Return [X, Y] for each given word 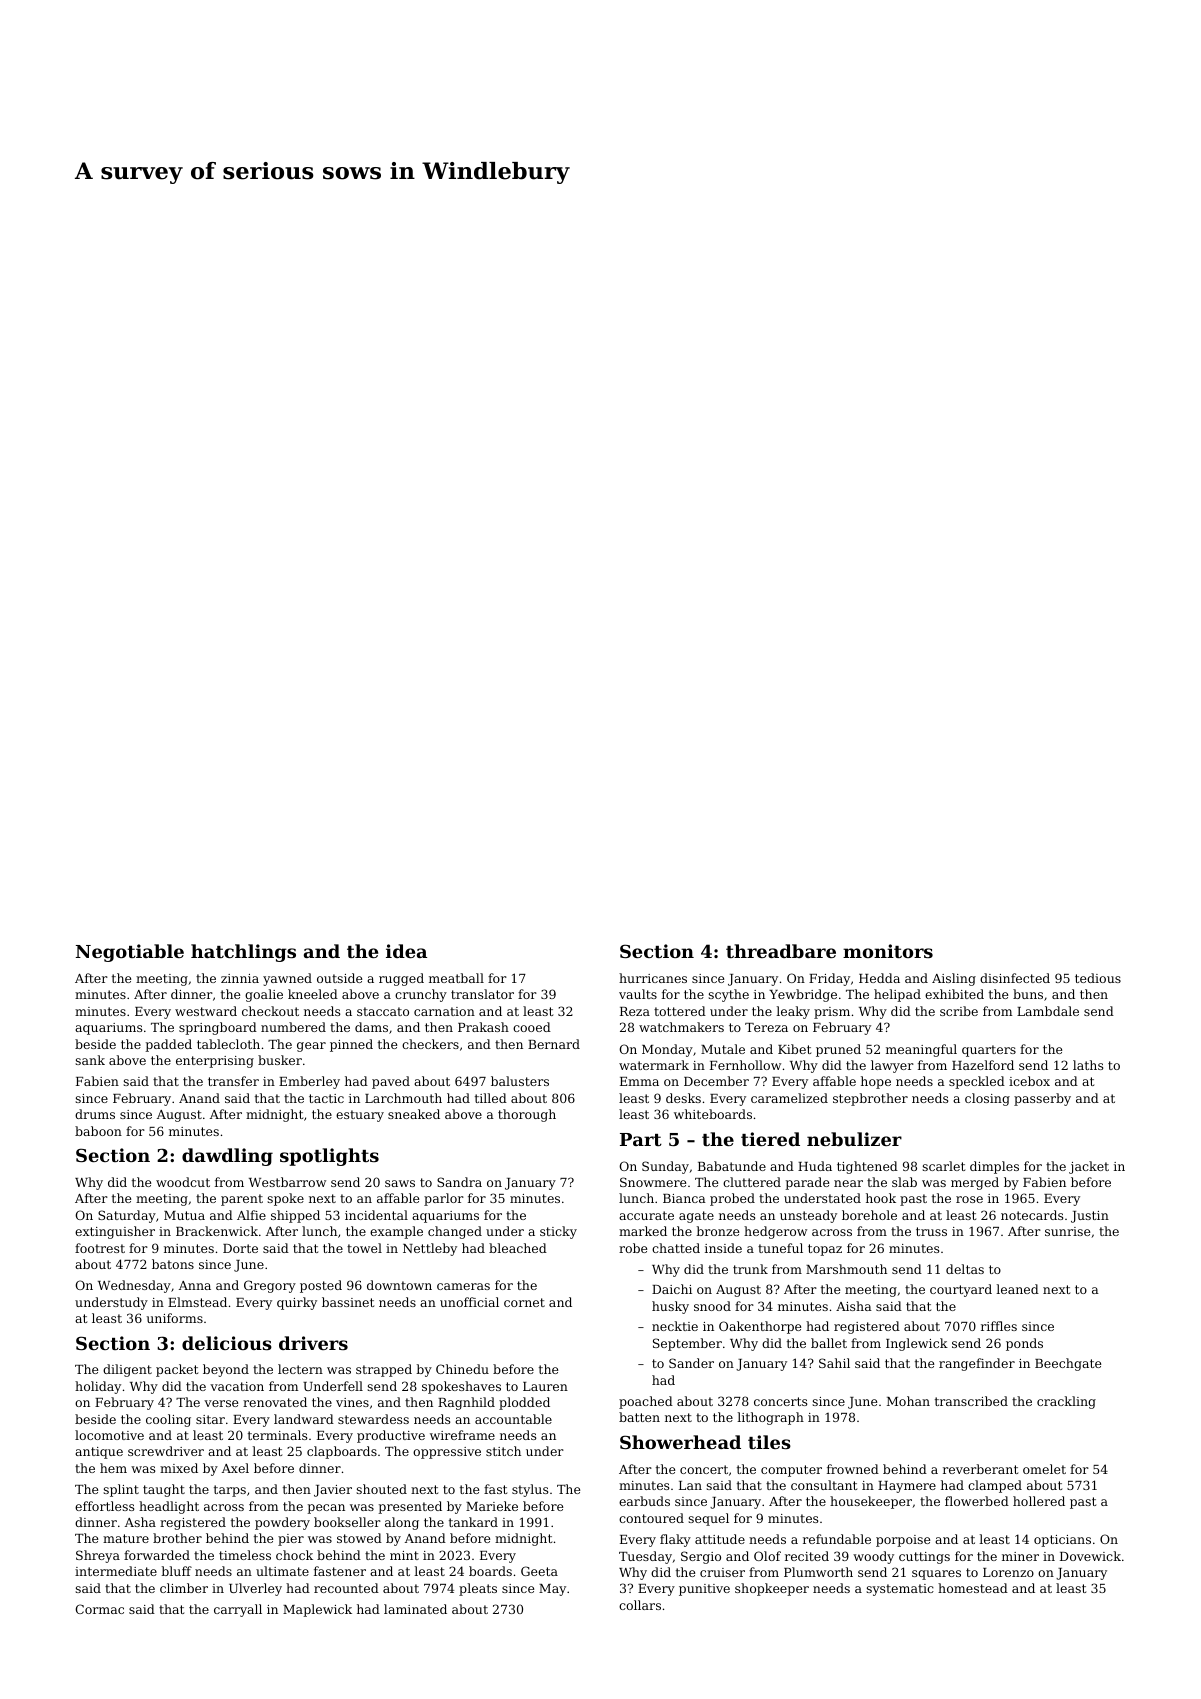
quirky [297, 1303]
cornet [524, 1302]
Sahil [834, 1363]
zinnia [240, 978]
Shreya [98, 1556]
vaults [638, 994]
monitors [888, 951]
